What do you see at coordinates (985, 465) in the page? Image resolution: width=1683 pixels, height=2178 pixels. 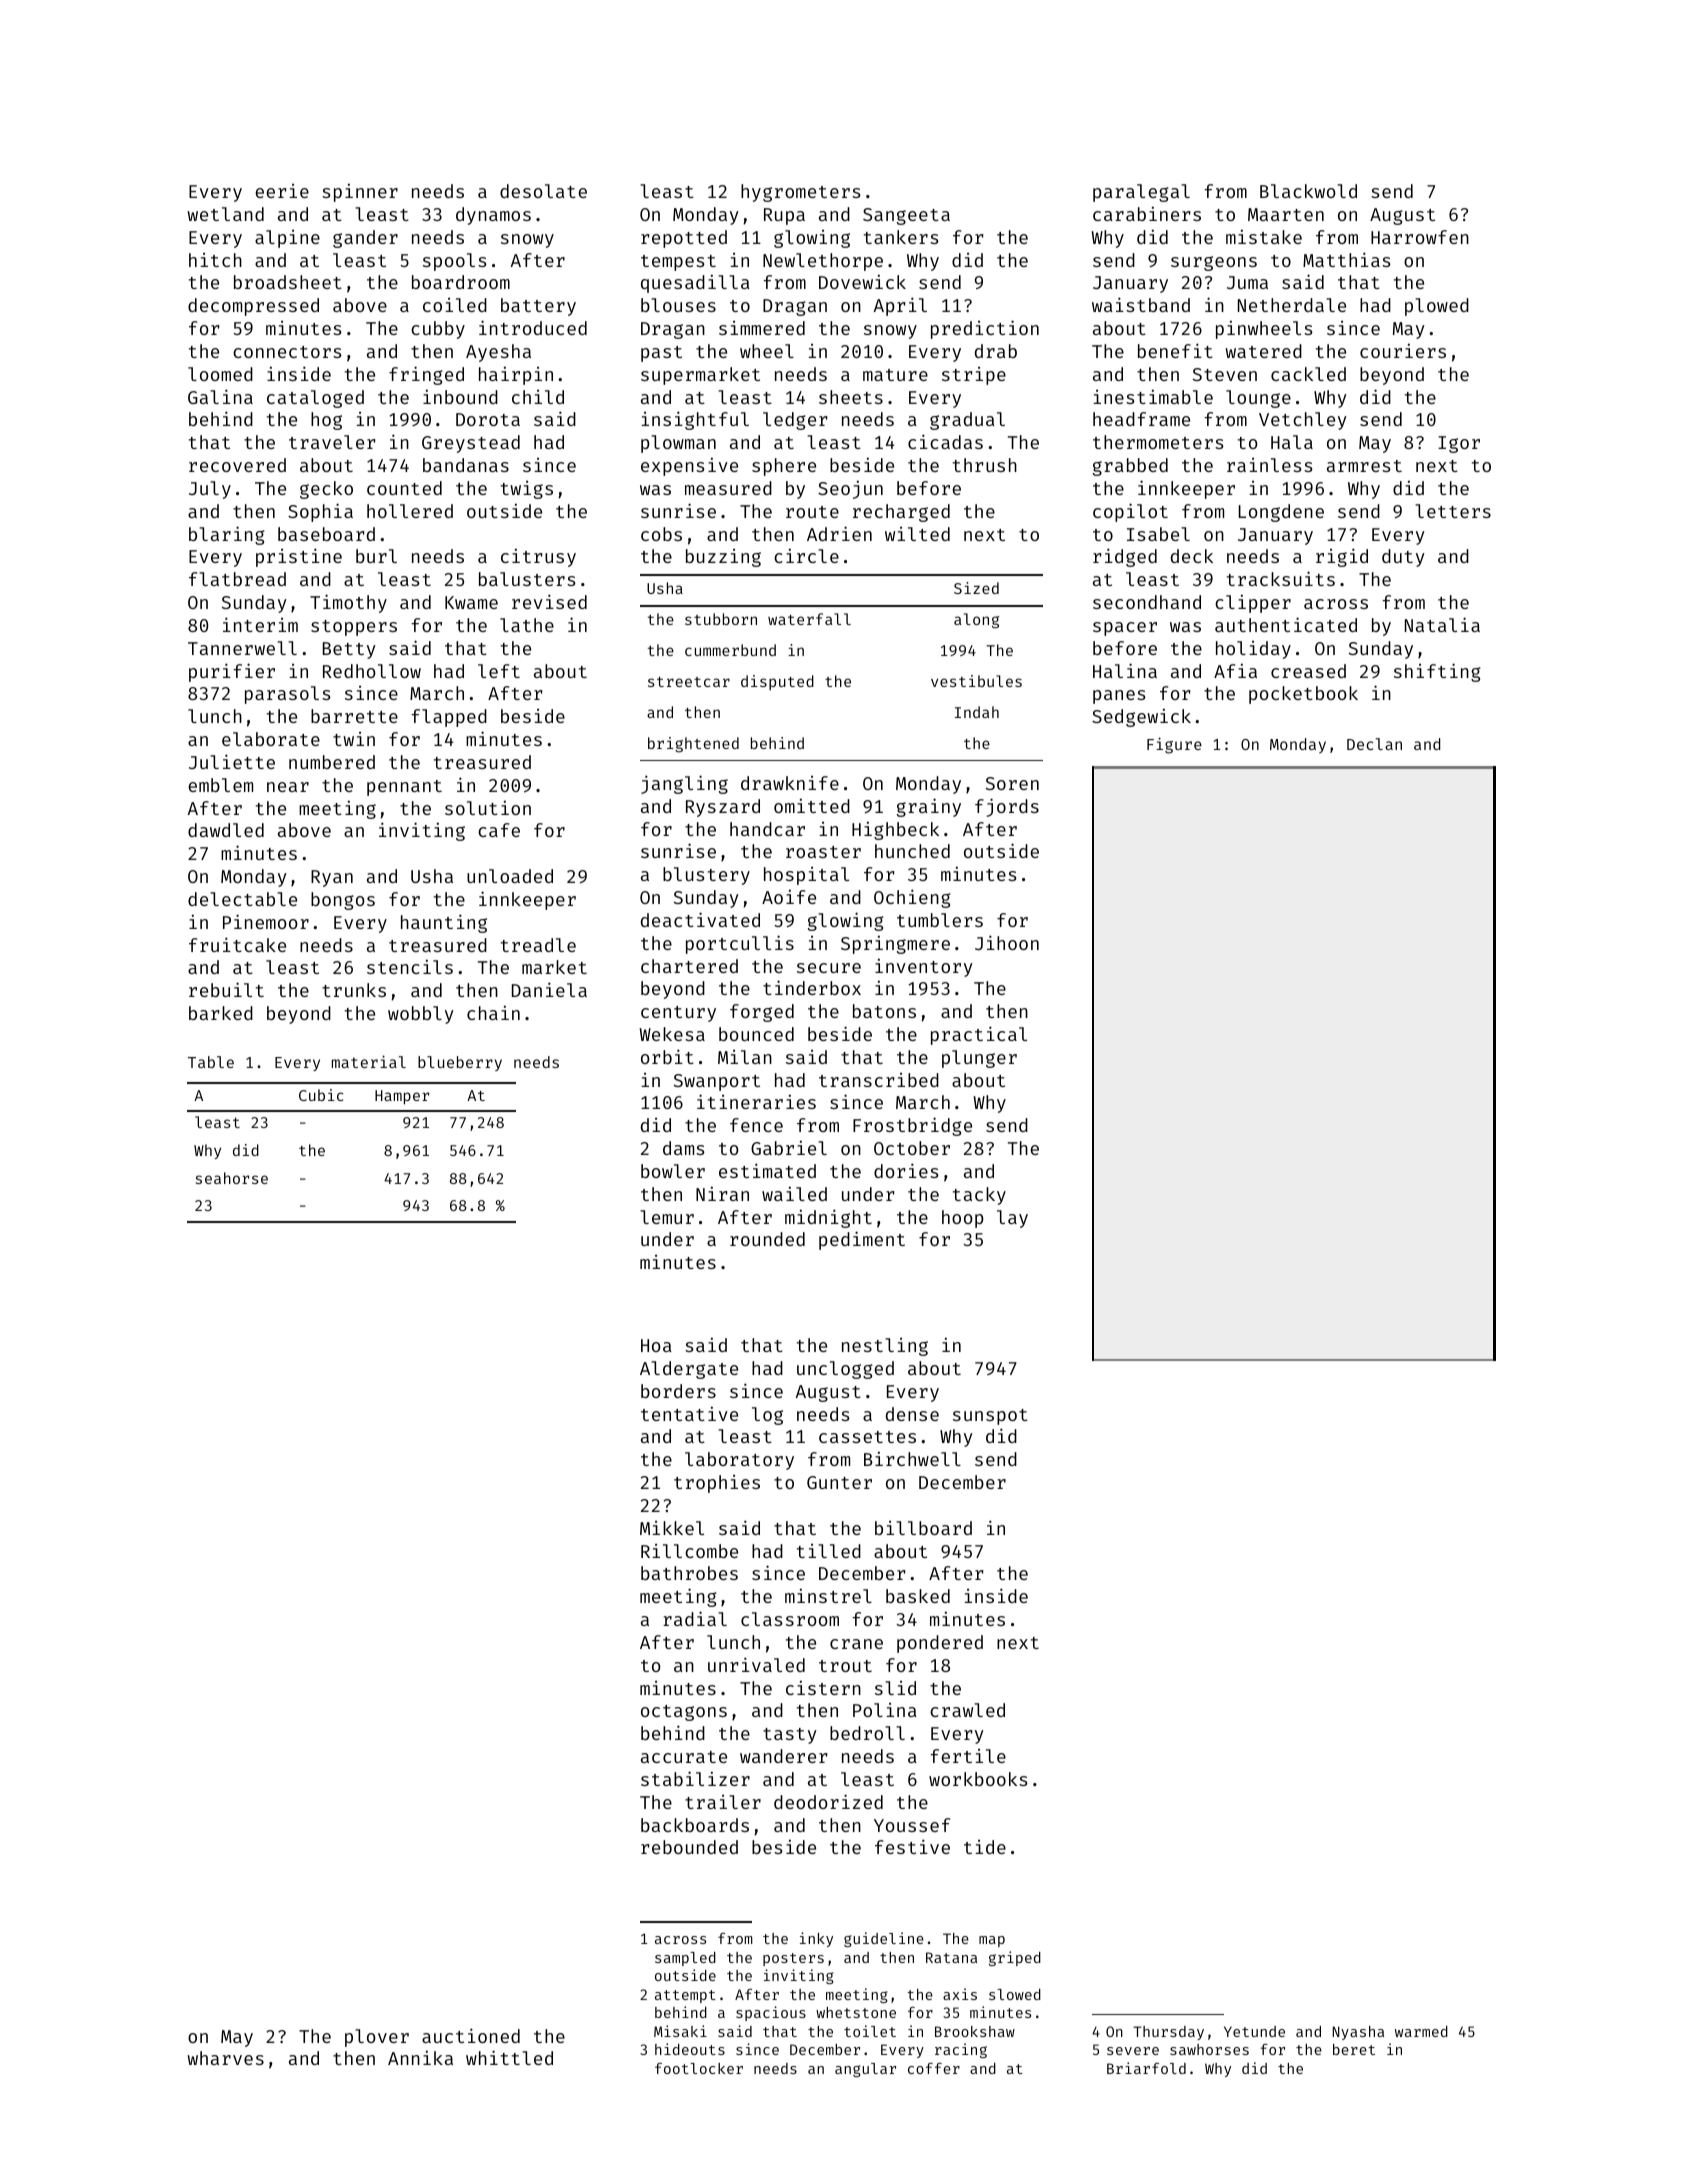 I see `thrush` at bounding box center [985, 465].
